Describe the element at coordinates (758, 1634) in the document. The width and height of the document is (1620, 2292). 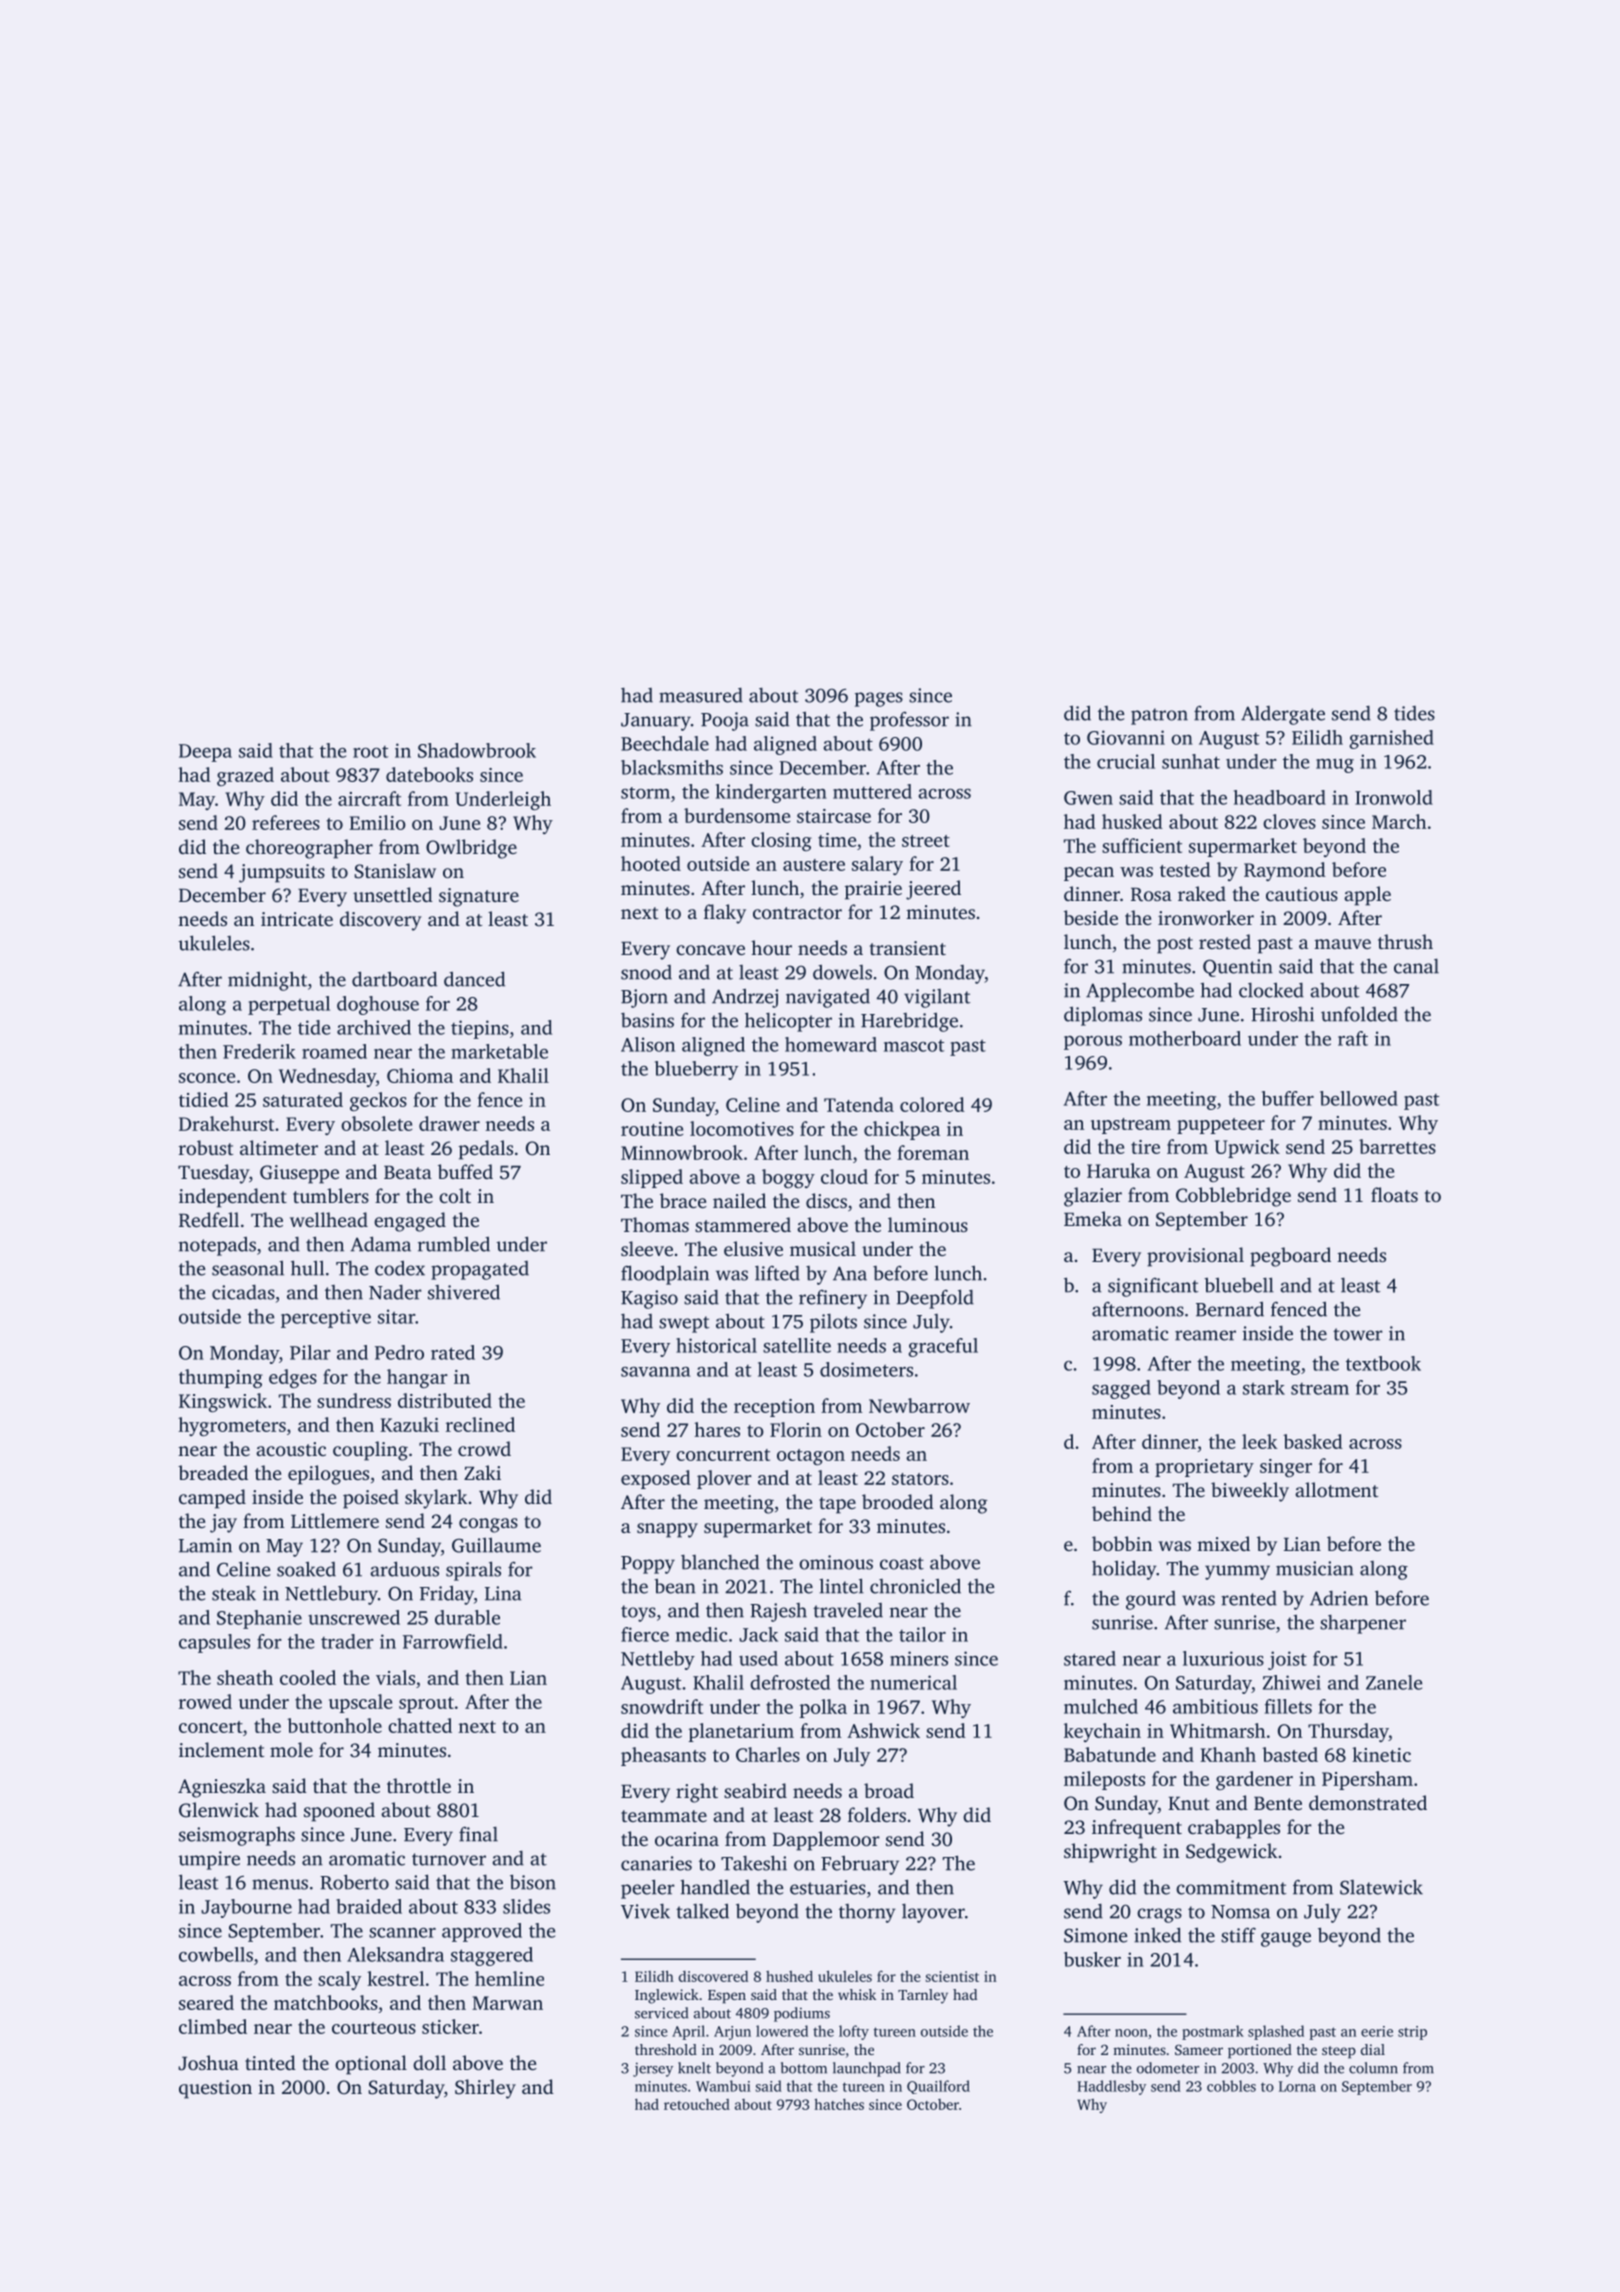
I see `Jack` at that location.
